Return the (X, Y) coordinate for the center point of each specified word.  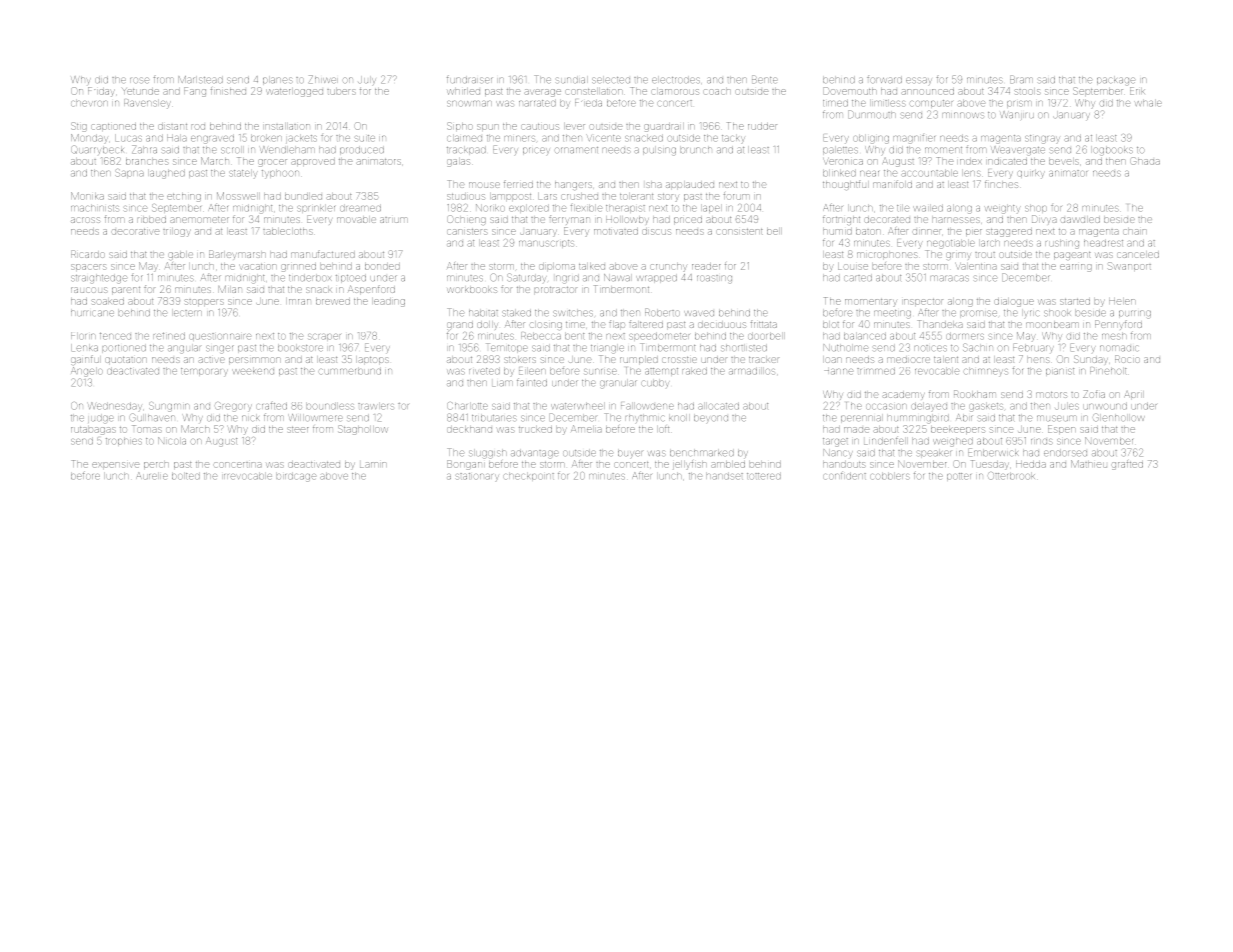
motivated (616, 232)
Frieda (588, 103)
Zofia (1094, 394)
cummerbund (350, 372)
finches (1001, 184)
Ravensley (147, 104)
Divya (1044, 219)
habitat (483, 313)
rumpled (639, 360)
